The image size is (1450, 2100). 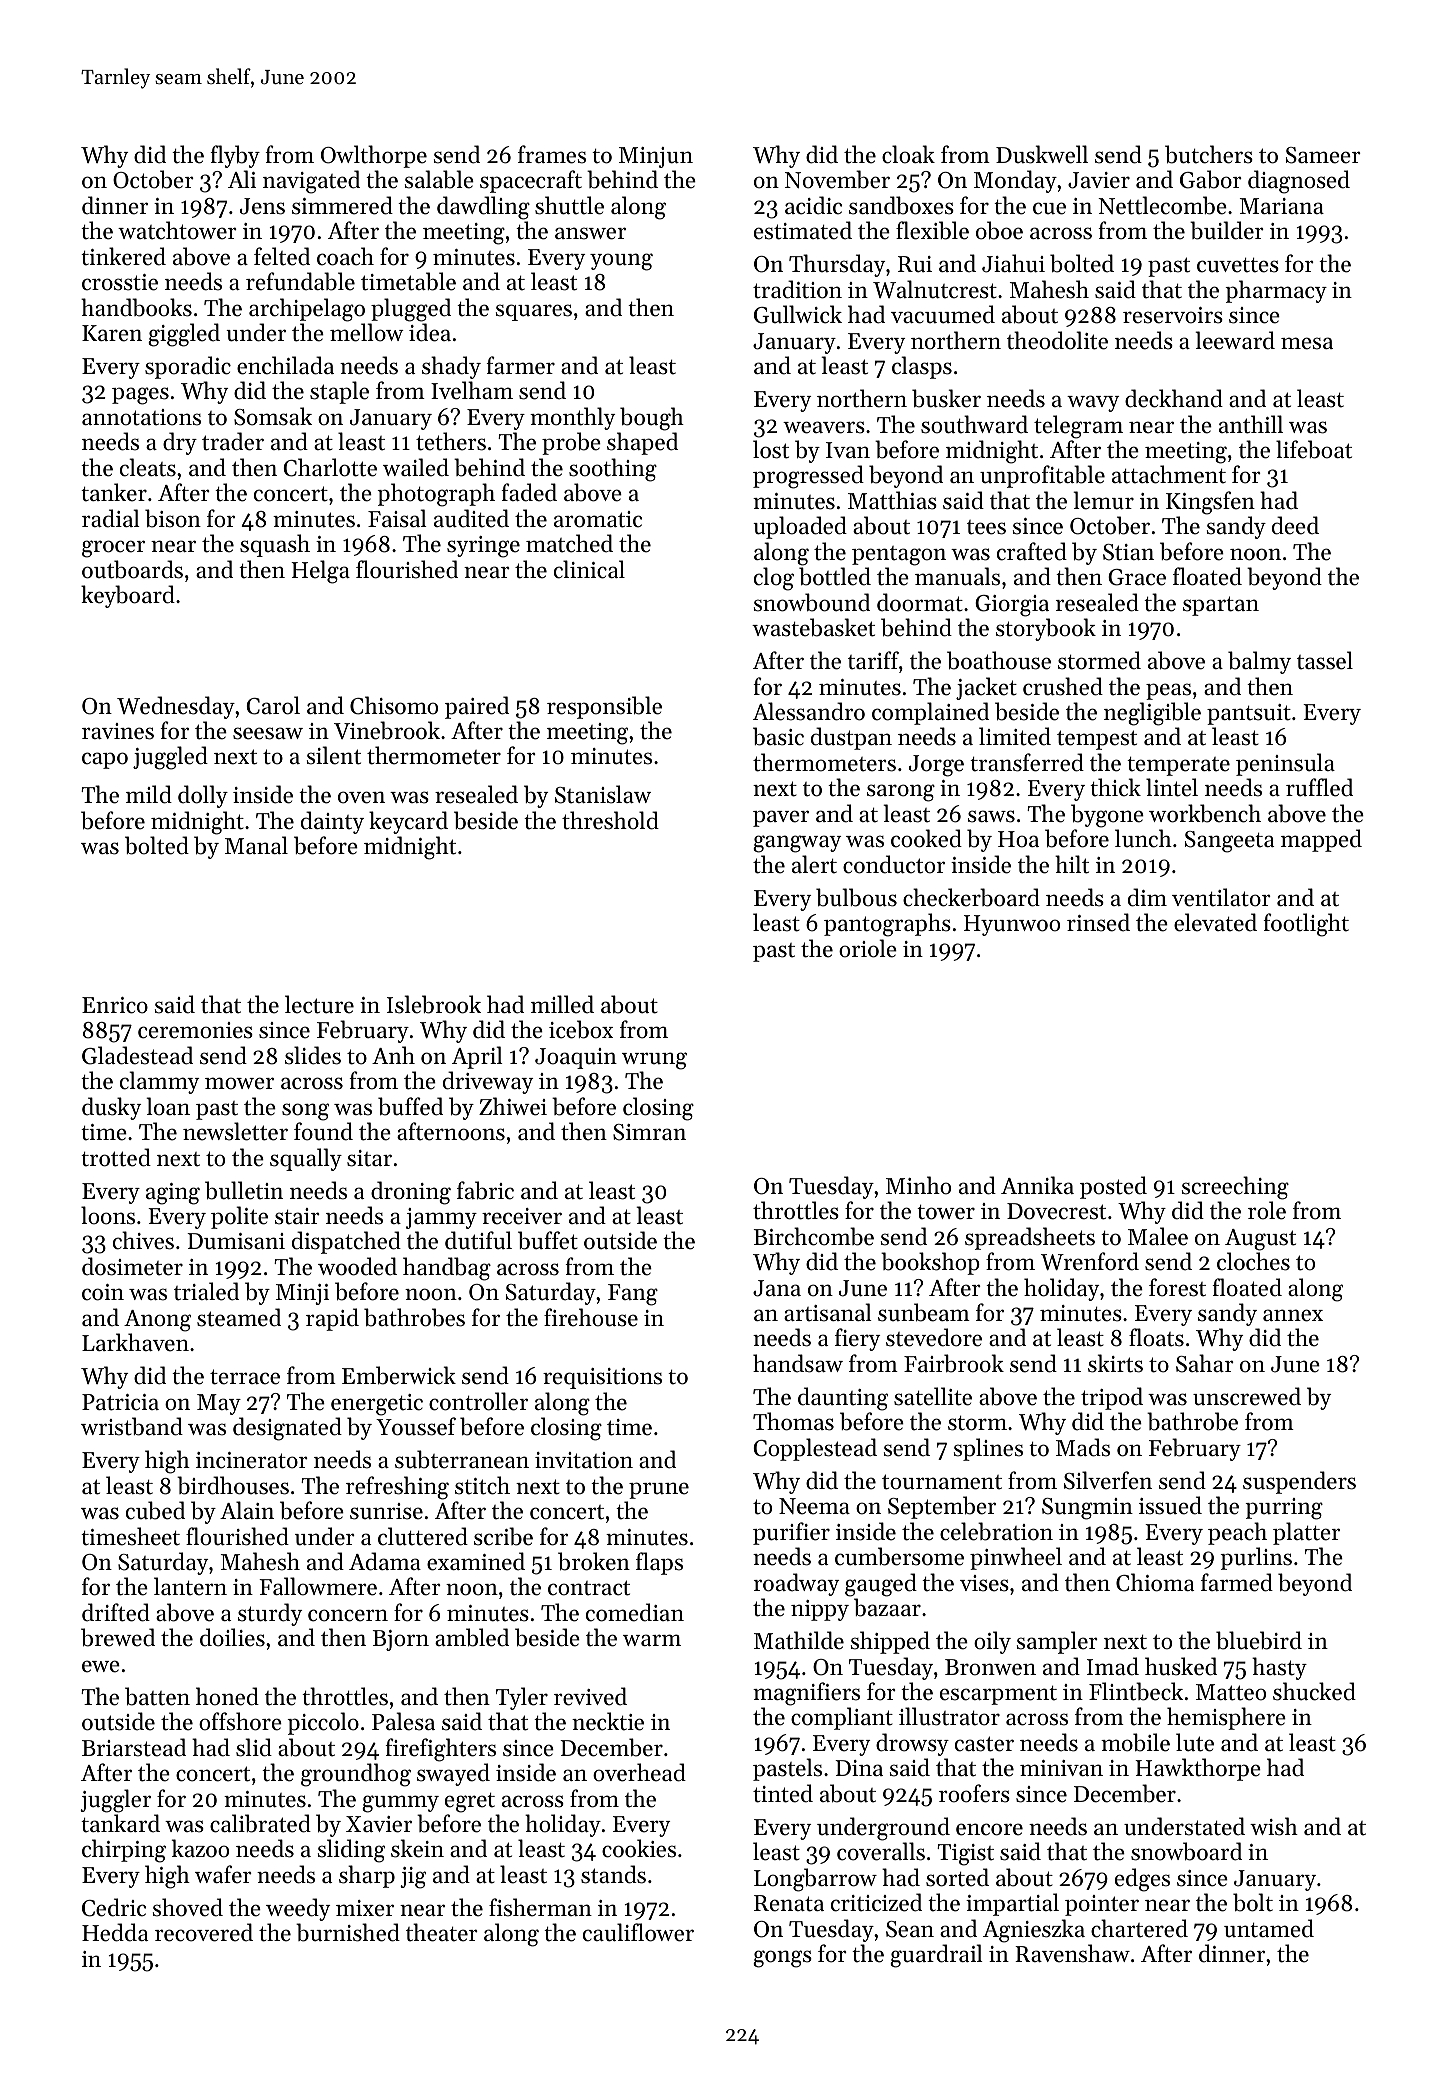 What do you see at coordinates (1269, 1928) in the document?
I see `untamed` at bounding box center [1269, 1928].
